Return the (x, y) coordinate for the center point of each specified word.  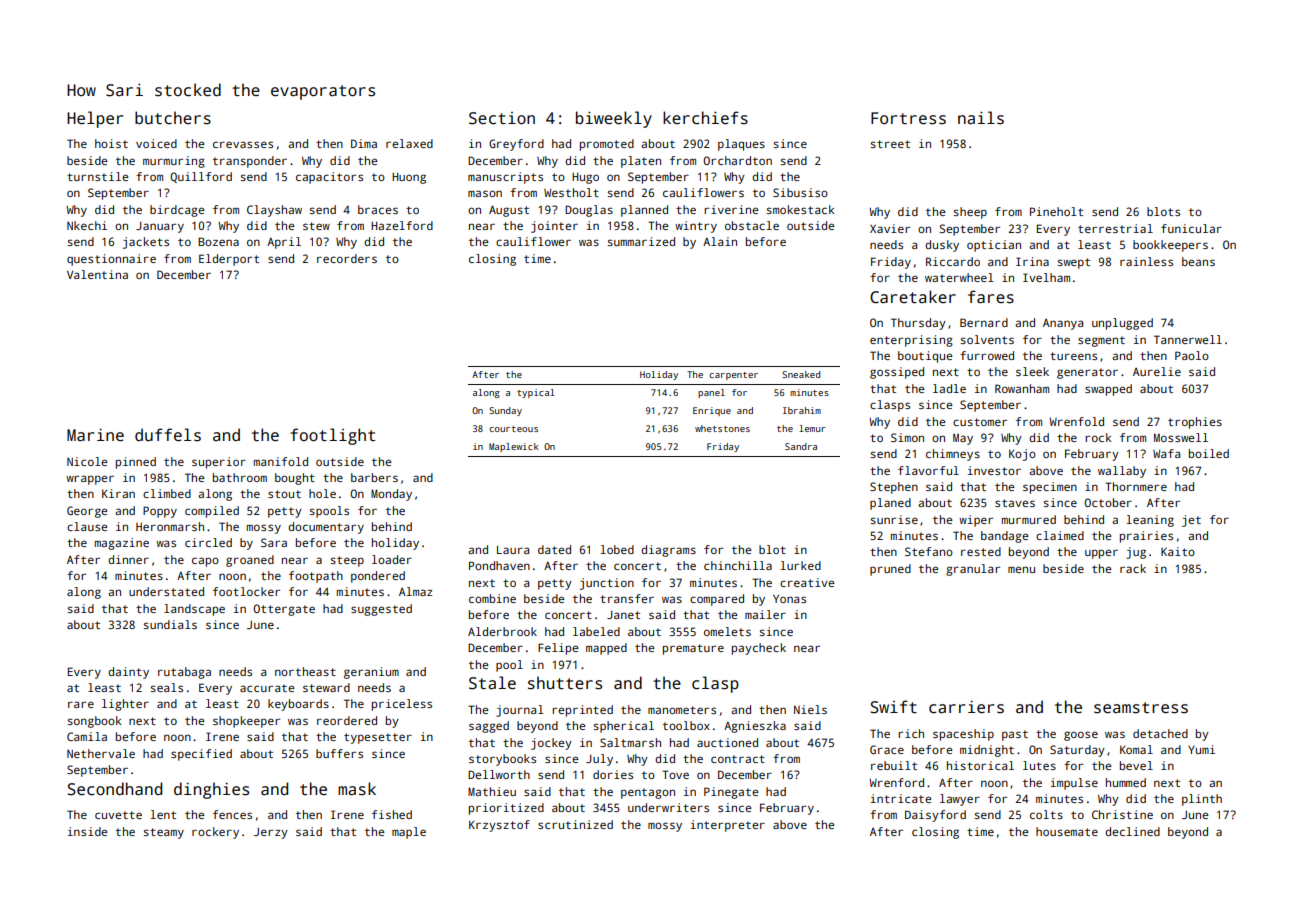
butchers (173, 118)
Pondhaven (499, 565)
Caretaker (913, 297)
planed (890, 504)
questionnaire (111, 260)
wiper (976, 521)
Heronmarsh (170, 526)
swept (1074, 263)
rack (1133, 568)
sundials (170, 624)
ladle (949, 388)
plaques (741, 145)
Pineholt (1056, 211)
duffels (168, 435)
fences (232, 814)
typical (536, 393)
